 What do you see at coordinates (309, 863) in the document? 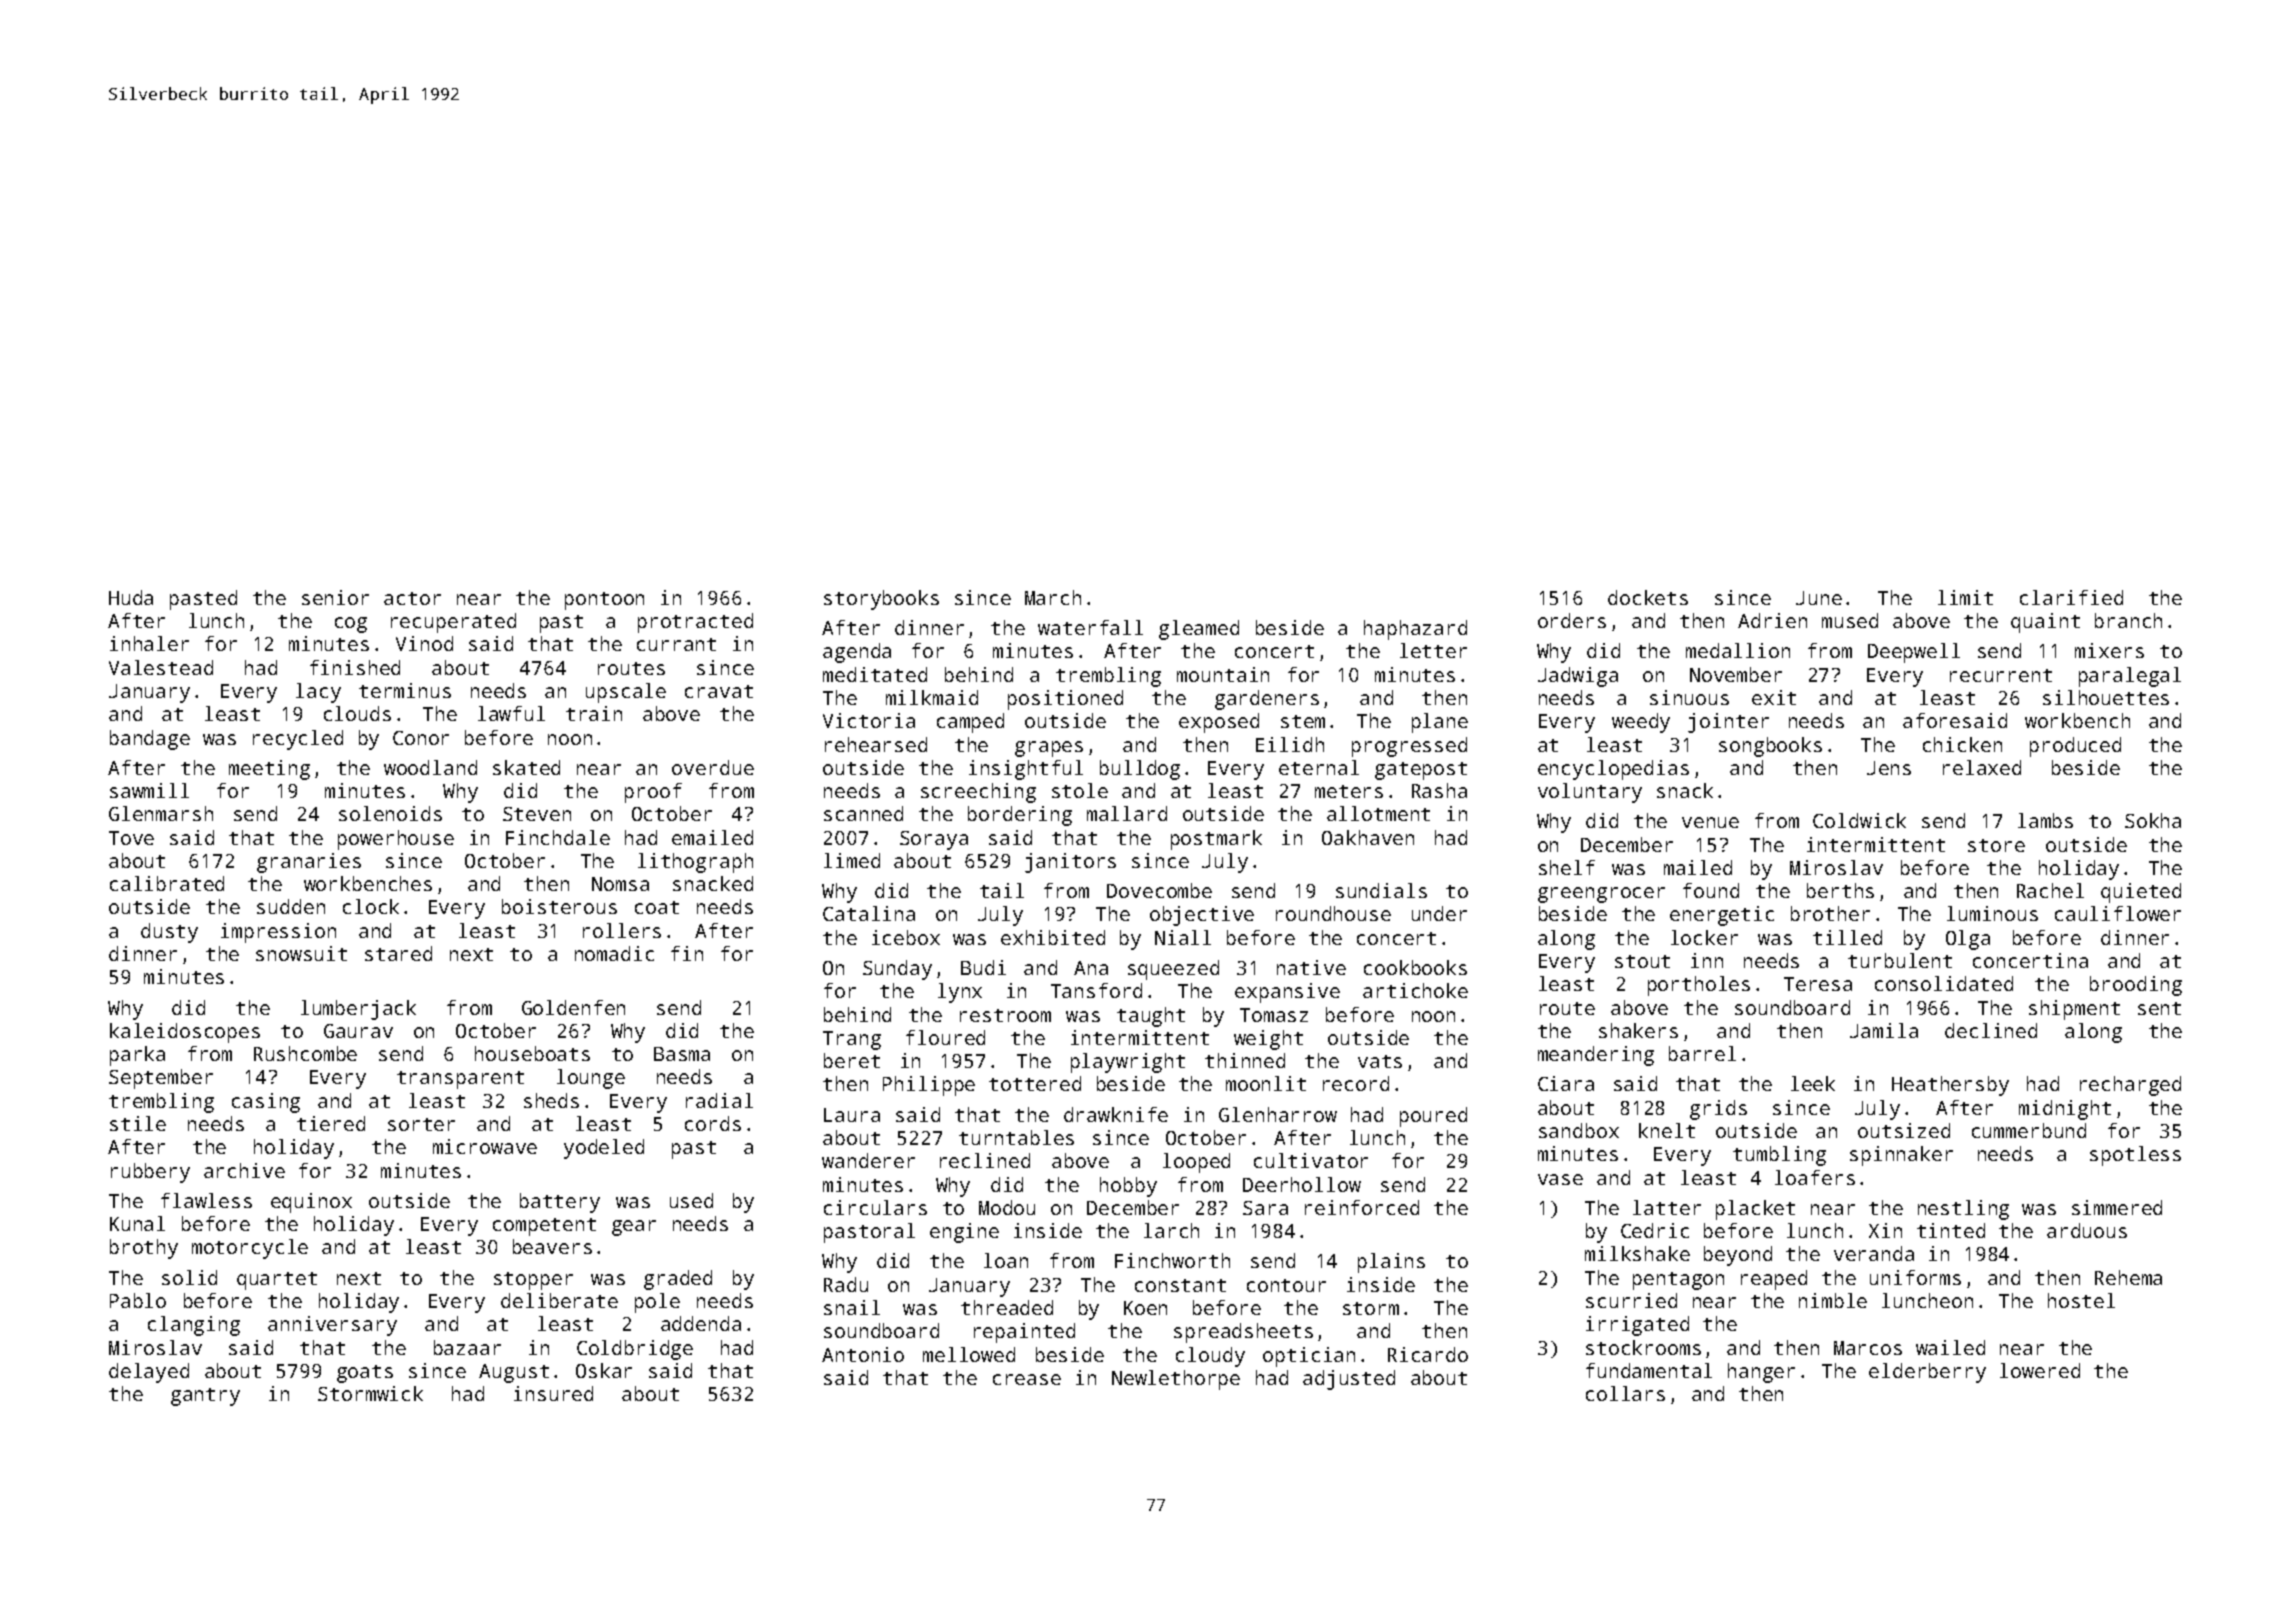
I see `granaries` at bounding box center [309, 863].
